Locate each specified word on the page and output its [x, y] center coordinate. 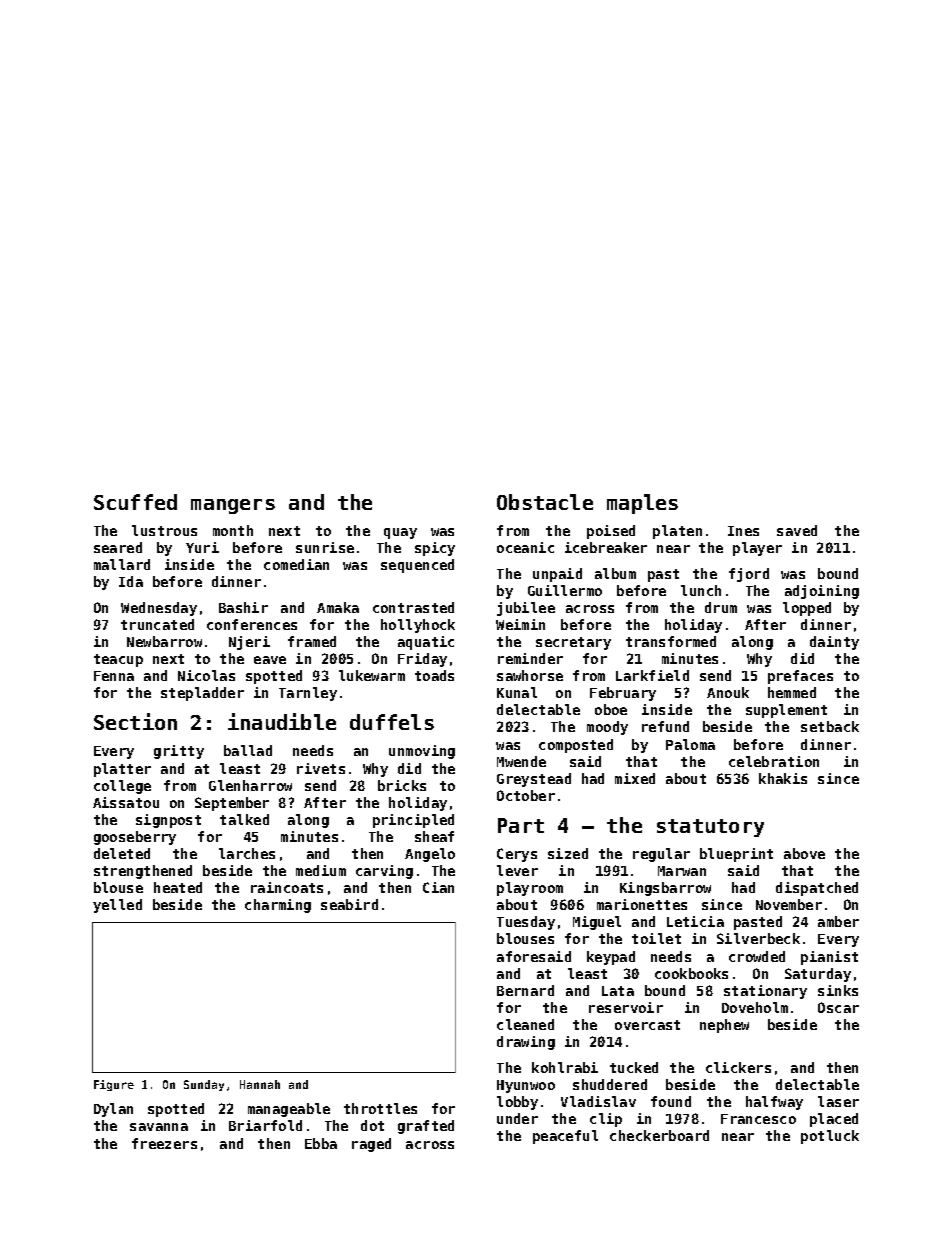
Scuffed [135, 502]
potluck [830, 1137]
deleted [122, 853]
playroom [530, 889]
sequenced [417, 566]
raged [371, 1145]
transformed [671, 641]
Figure [114, 1085]
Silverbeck [758, 938]
